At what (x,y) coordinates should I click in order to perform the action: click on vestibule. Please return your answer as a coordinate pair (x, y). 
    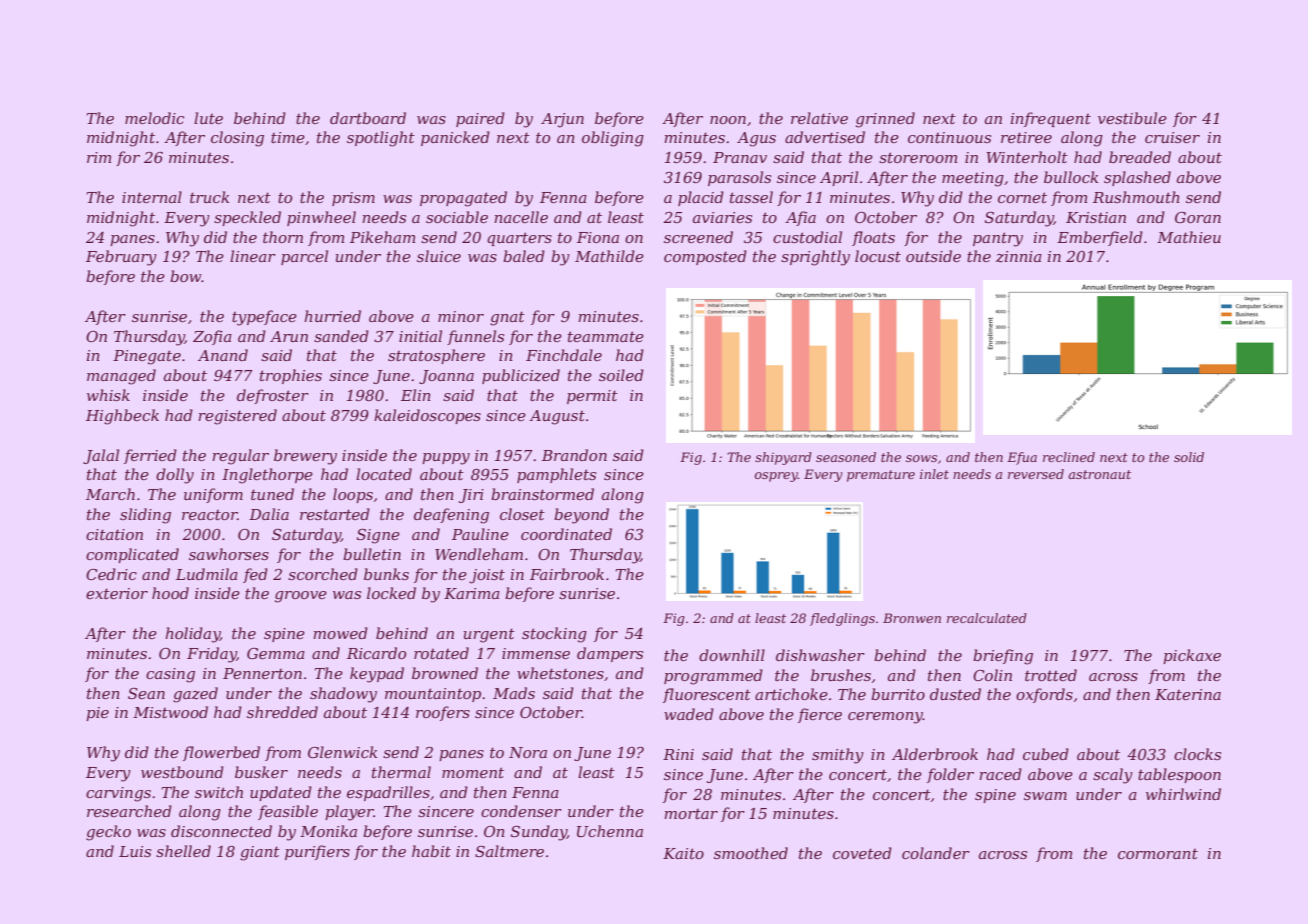
    Looking at the image, I should click on (1132, 118).
